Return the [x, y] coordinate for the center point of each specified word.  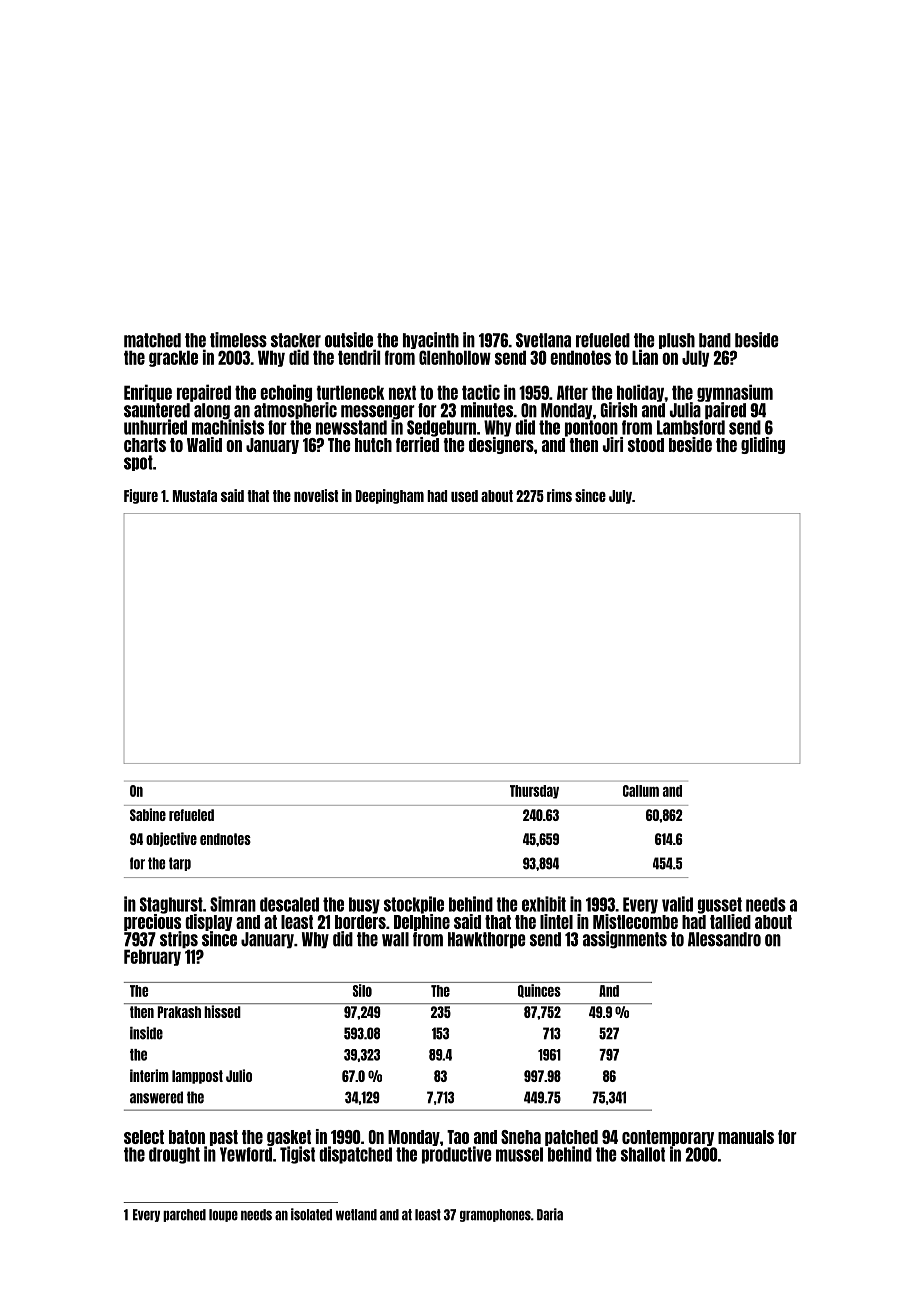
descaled [289, 904]
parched [184, 1215]
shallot [643, 1154]
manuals [746, 1137]
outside [349, 340]
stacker [296, 340]
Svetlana [543, 340]
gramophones [495, 1215]
